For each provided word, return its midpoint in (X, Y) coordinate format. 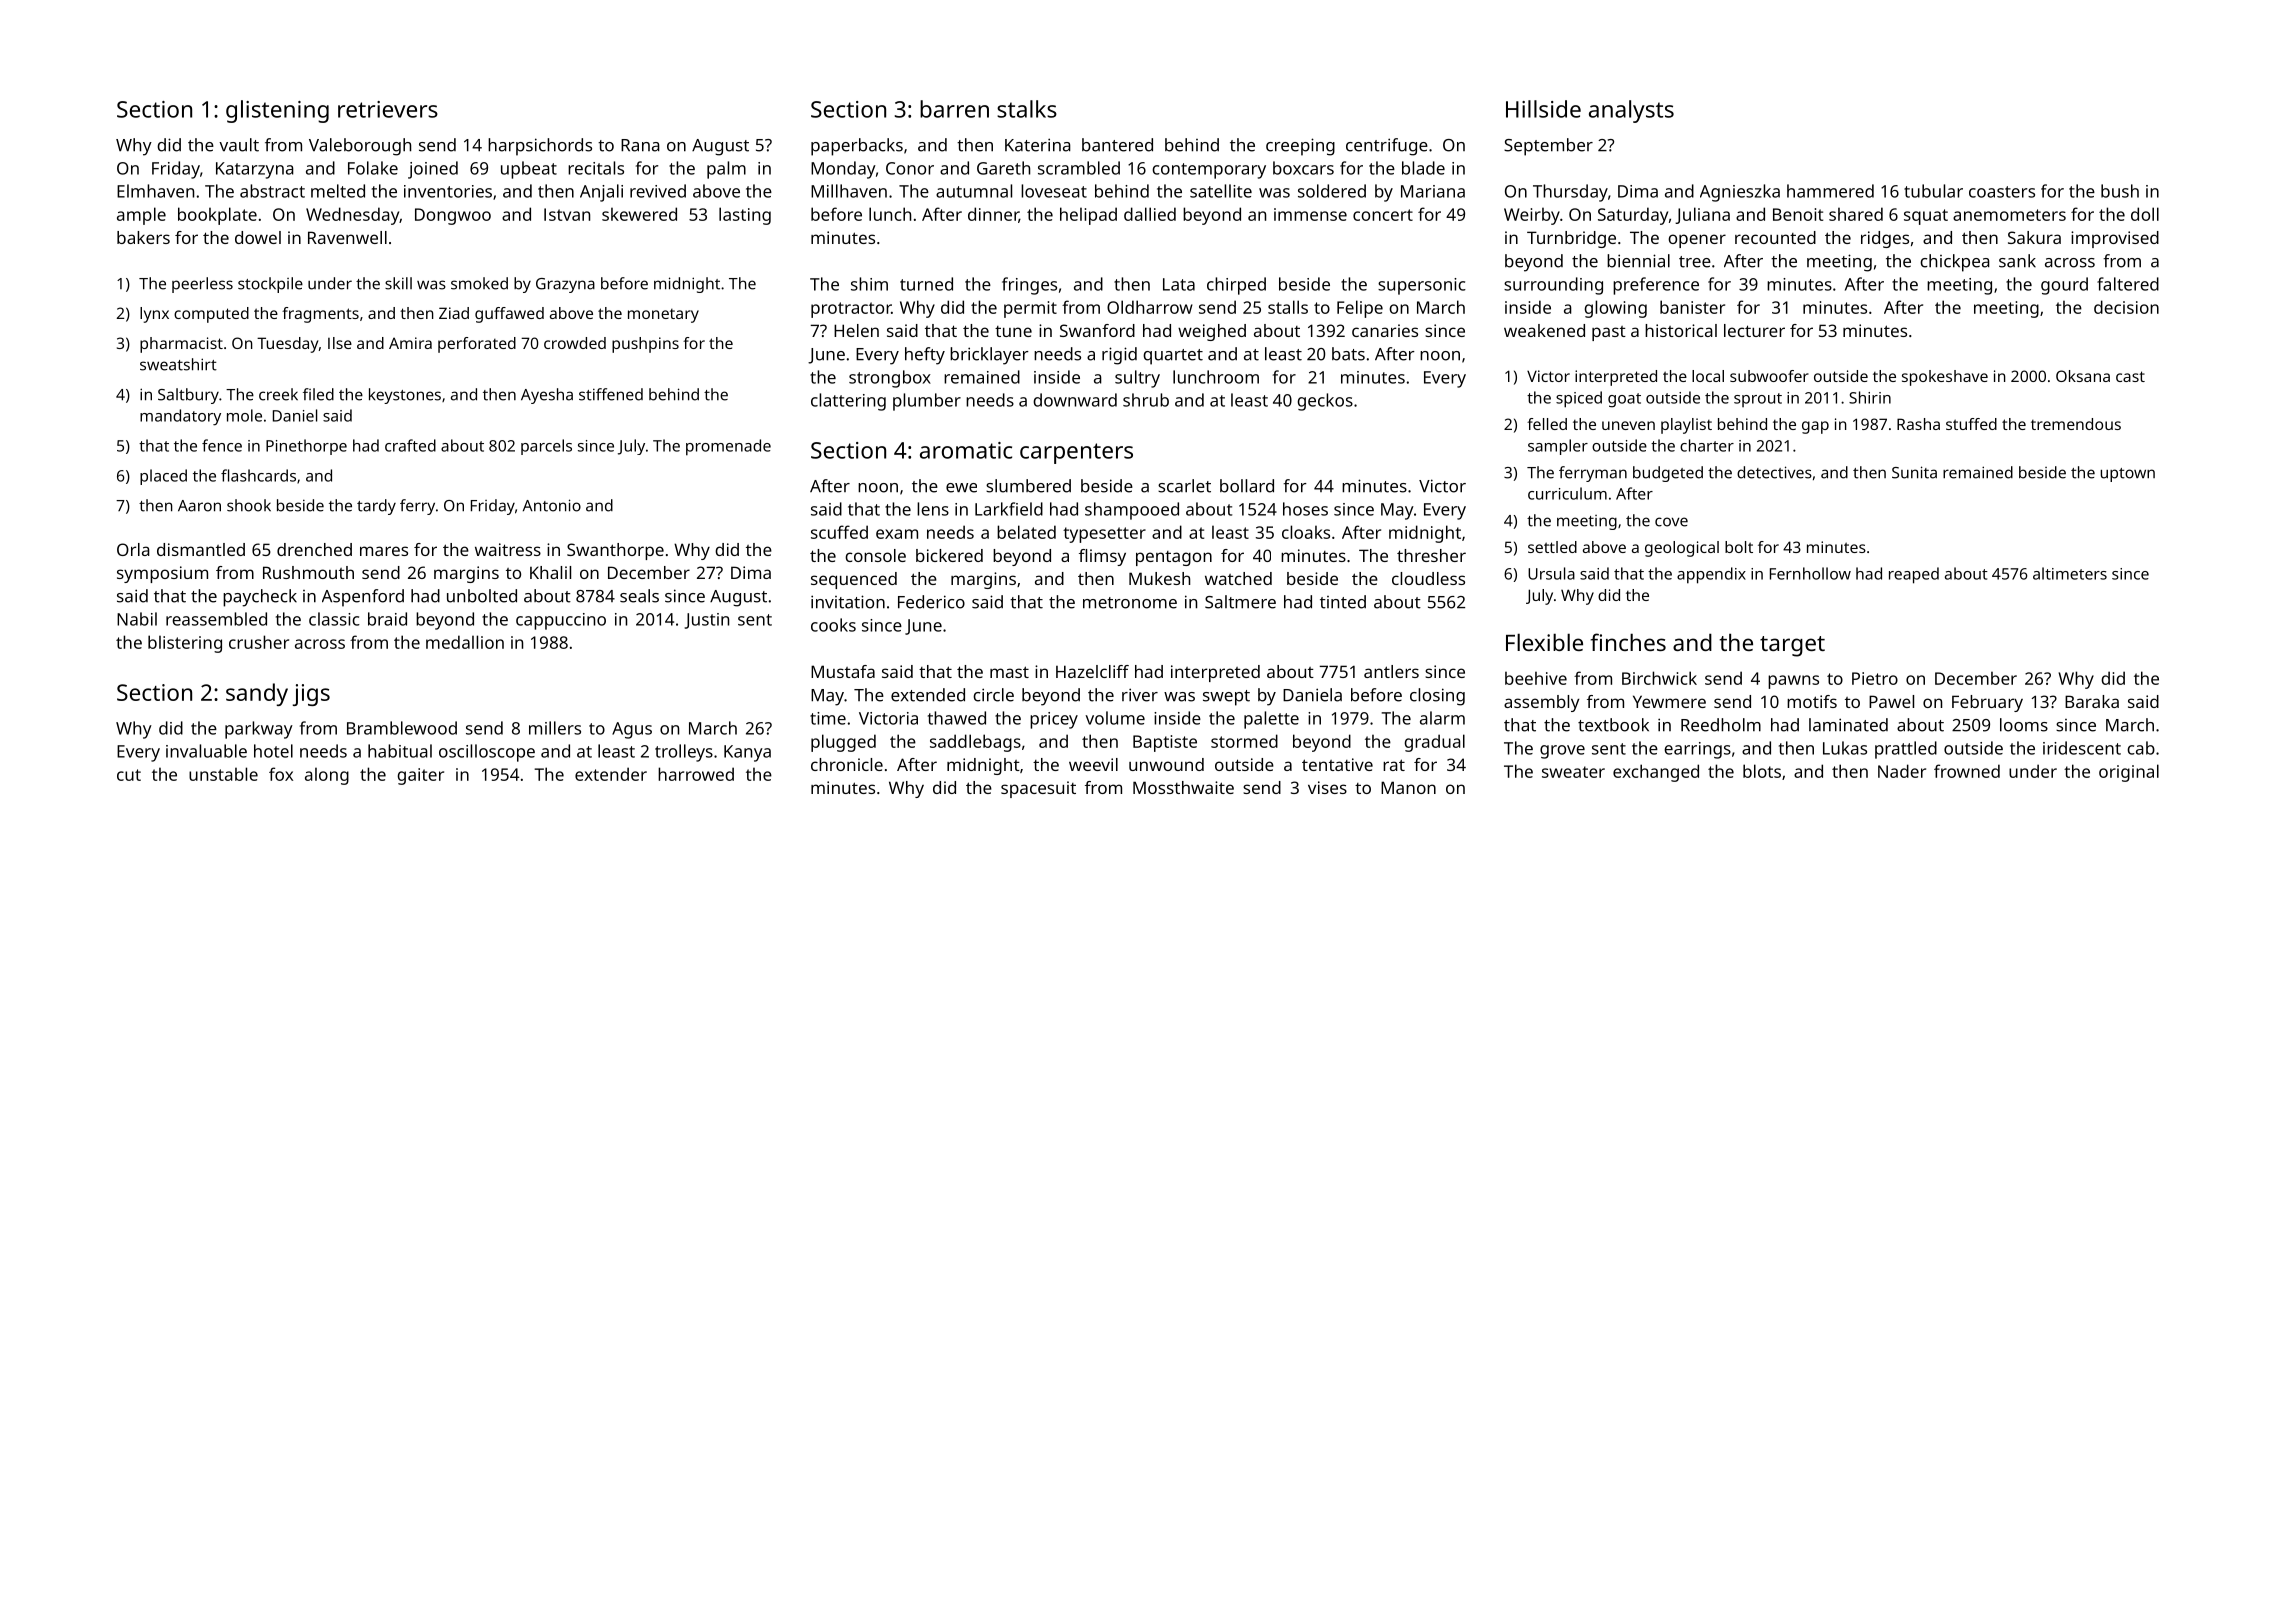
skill (398, 283)
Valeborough (360, 147)
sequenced (854, 580)
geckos (1325, 402)
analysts (1631, 111)
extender (611, 774)
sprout (1758, 400)
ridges (1885, 239)
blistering (185, 644)
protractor (851, 310)
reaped (1914, 575)
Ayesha (547, 396)
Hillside (1543, 109)
